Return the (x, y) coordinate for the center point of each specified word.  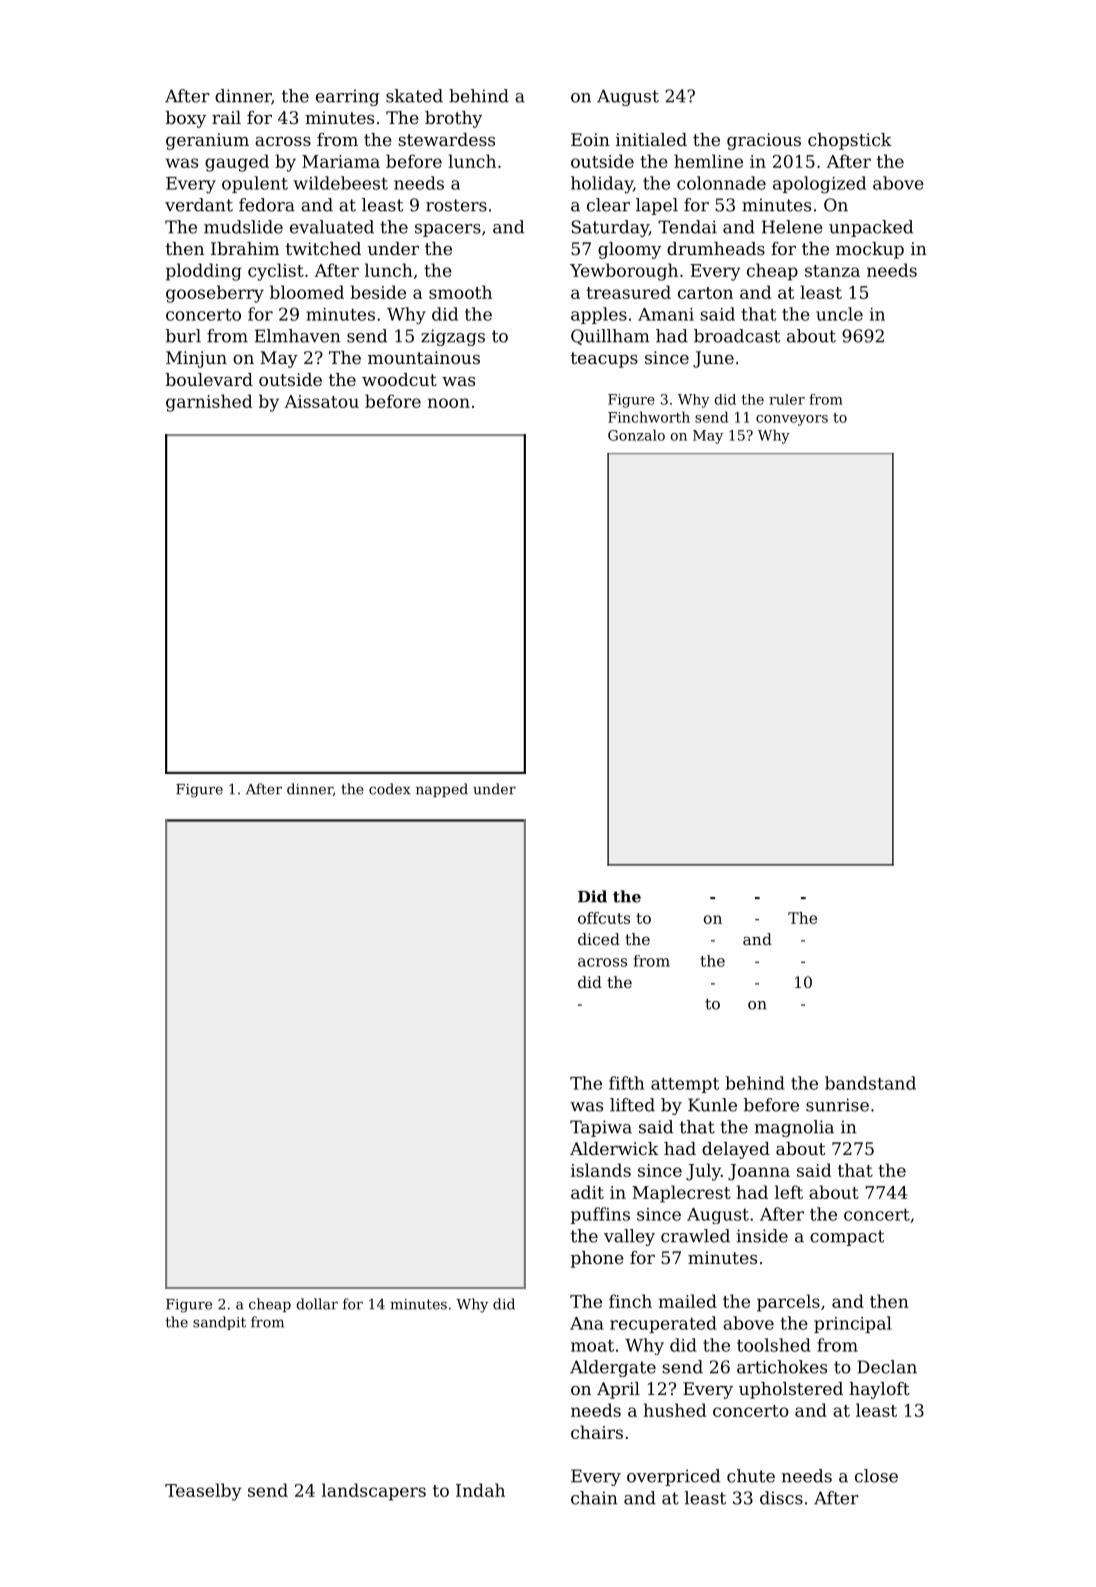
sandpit (219, 1323)
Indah (480, 1490)
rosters (456, 205)
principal (853, 1324)
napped (442, 790)
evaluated (332, 227)
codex (390, 789)
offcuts (604, 918)
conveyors (792, 420)
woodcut (399, 379)
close (876, 1476)
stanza (832, 271)
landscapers (374, 1492)
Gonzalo (636, 435)
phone (597, 1259)
